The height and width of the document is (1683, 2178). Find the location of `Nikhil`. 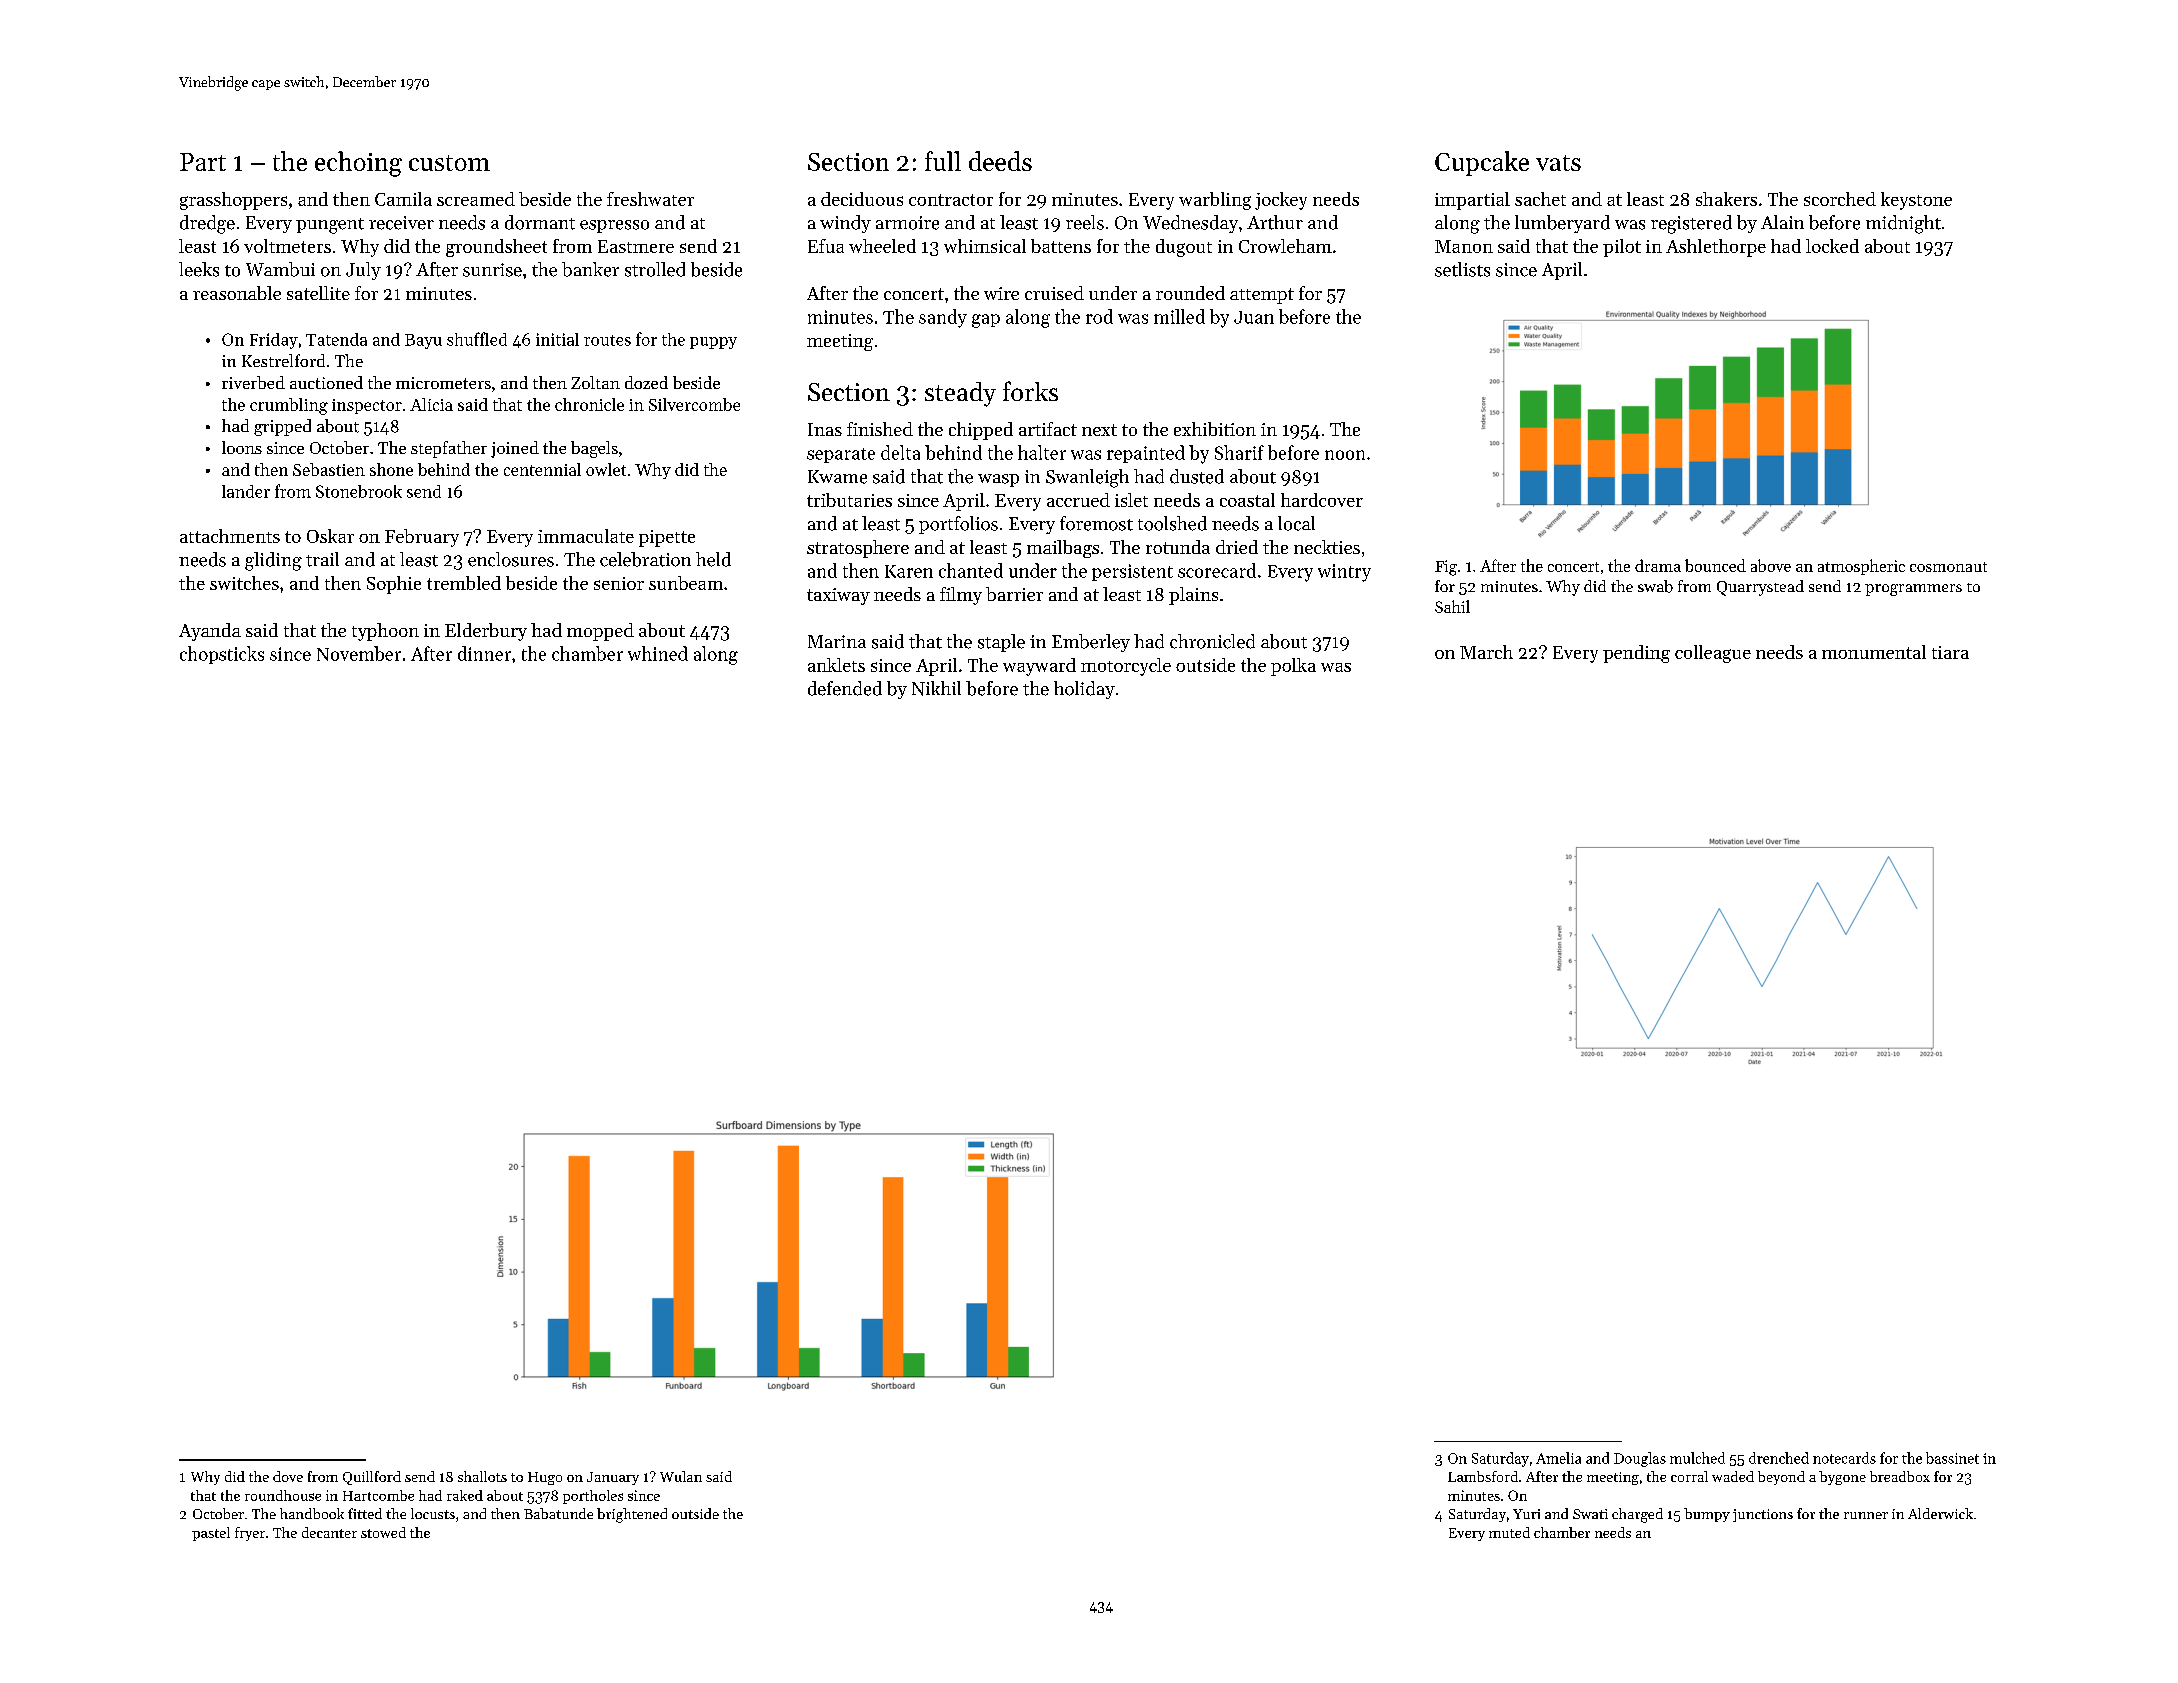

Nikhil is located at coordinates (936, 688).
